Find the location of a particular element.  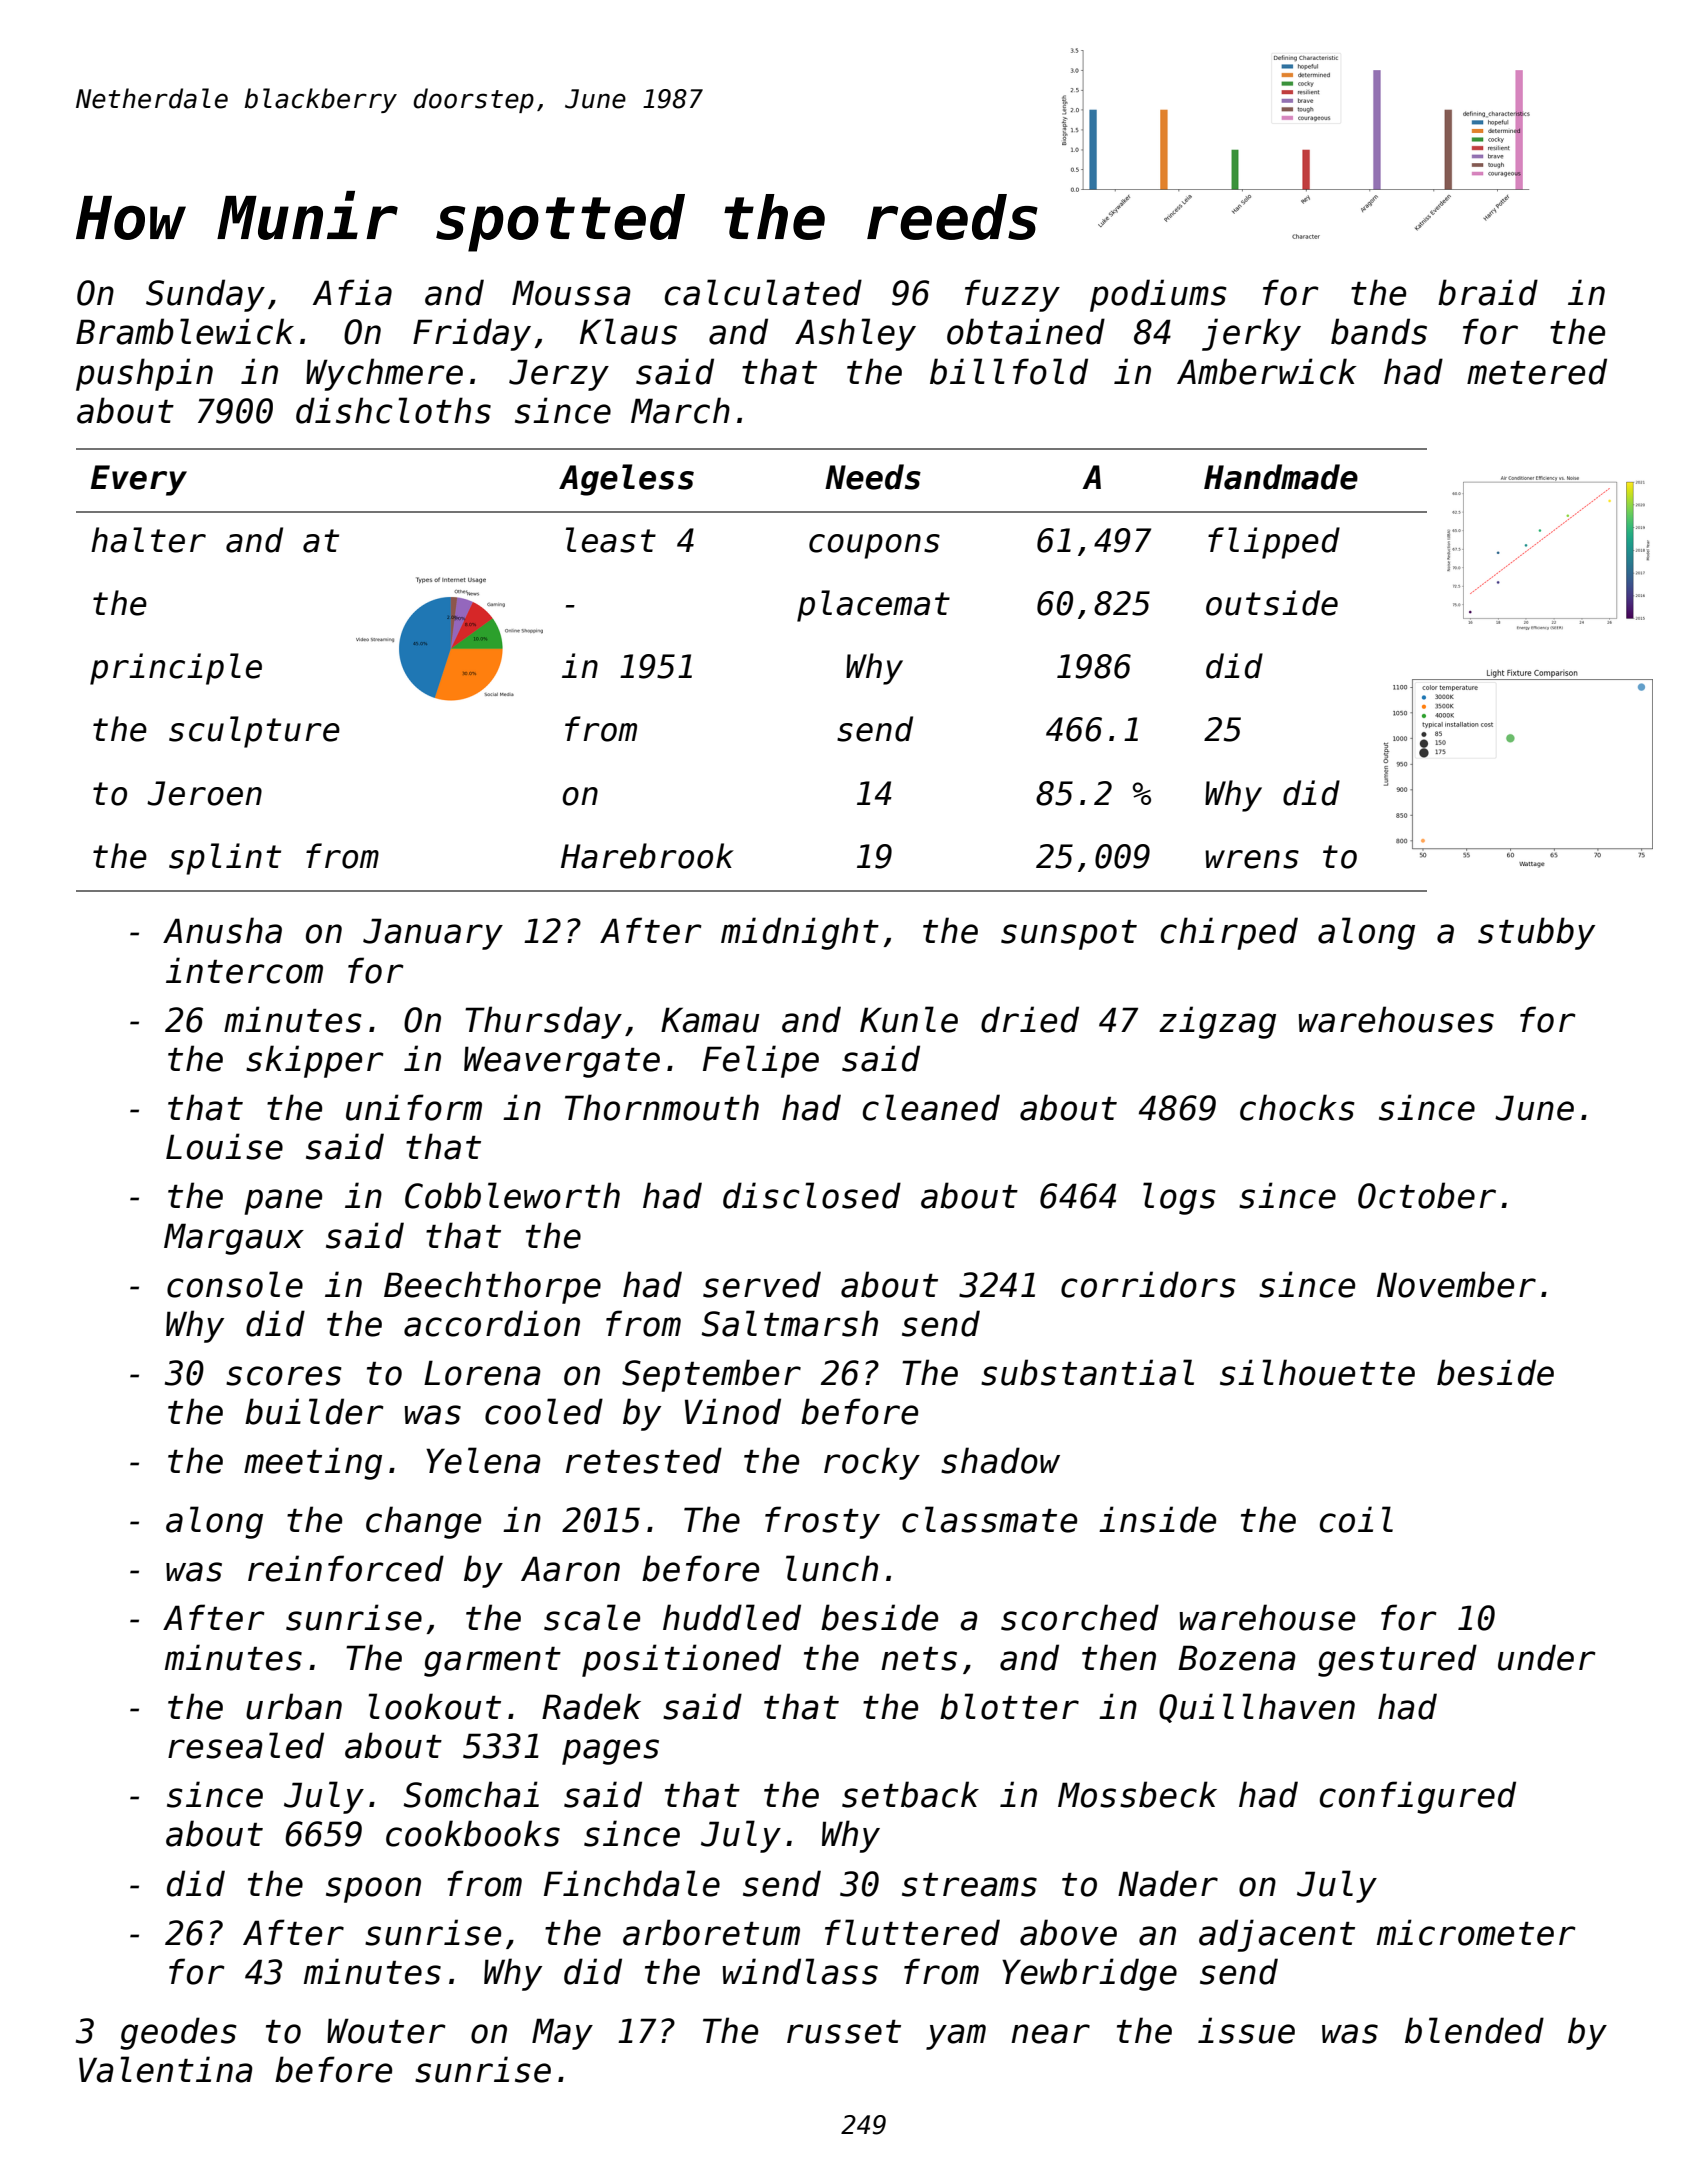

Valentina is located at coordinates (166, 2069).
